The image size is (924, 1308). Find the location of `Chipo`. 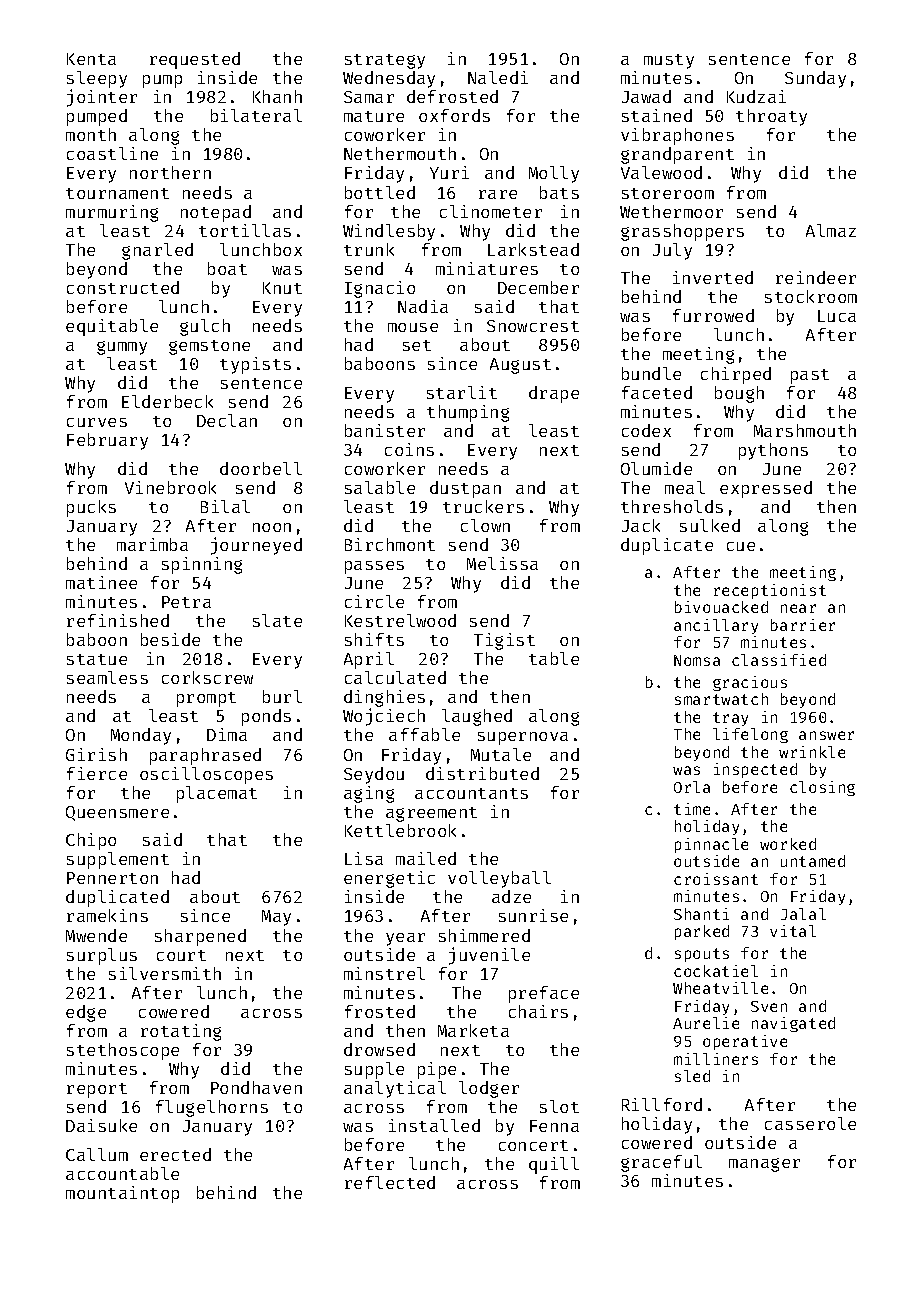

Chipo is located at coordinates (91, 841).
